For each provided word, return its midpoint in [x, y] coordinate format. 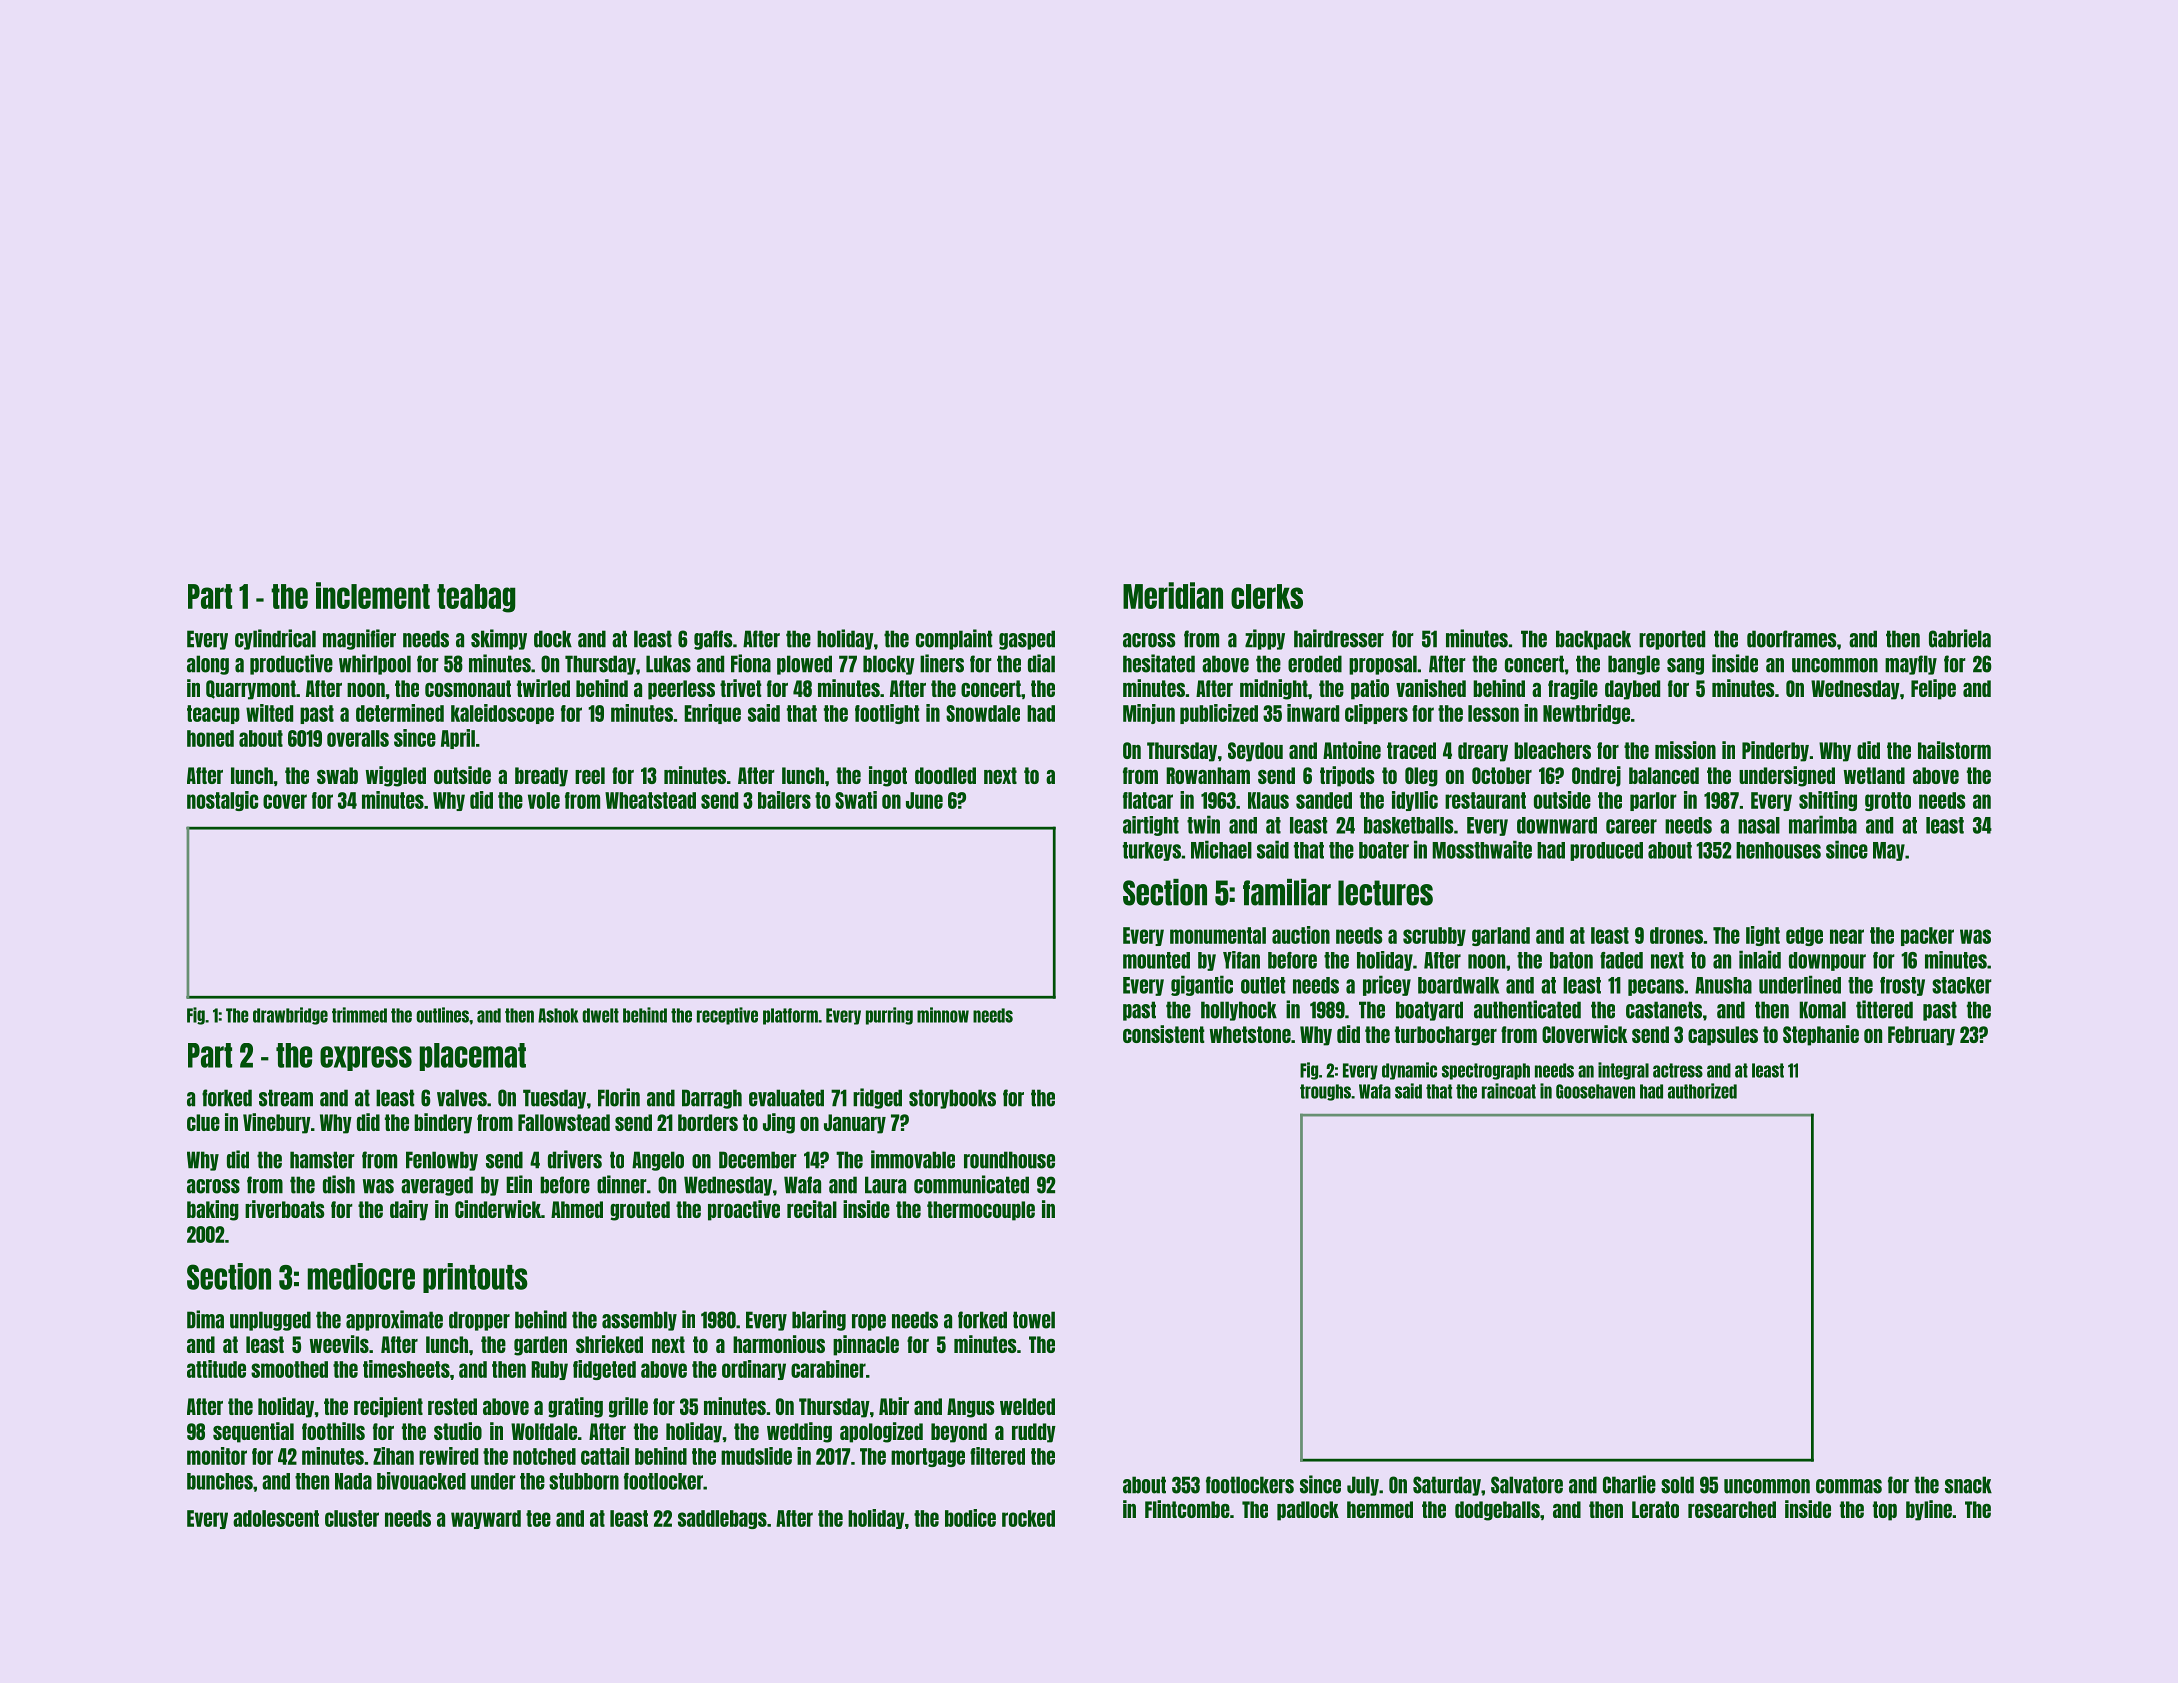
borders [708, 1122]
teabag [476, 598]
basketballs [1408, 825]
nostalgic [222, 801]
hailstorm [1954, 750]
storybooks [952, 1099]
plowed [804, 665]
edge [1804, 936]
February [1921, 1036]
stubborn [584, 1481]
